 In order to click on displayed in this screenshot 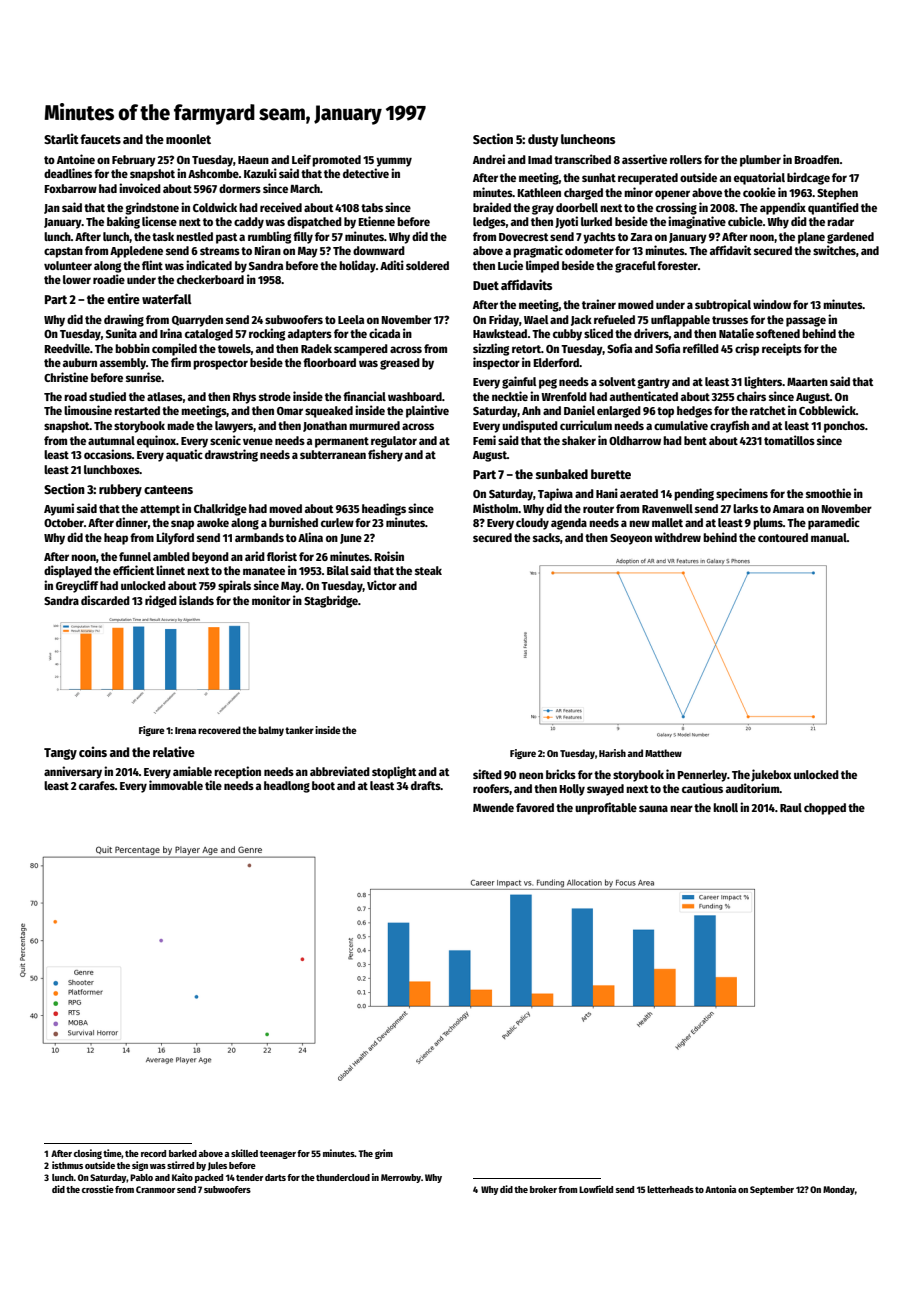, I will do `click(68, 571)`.
